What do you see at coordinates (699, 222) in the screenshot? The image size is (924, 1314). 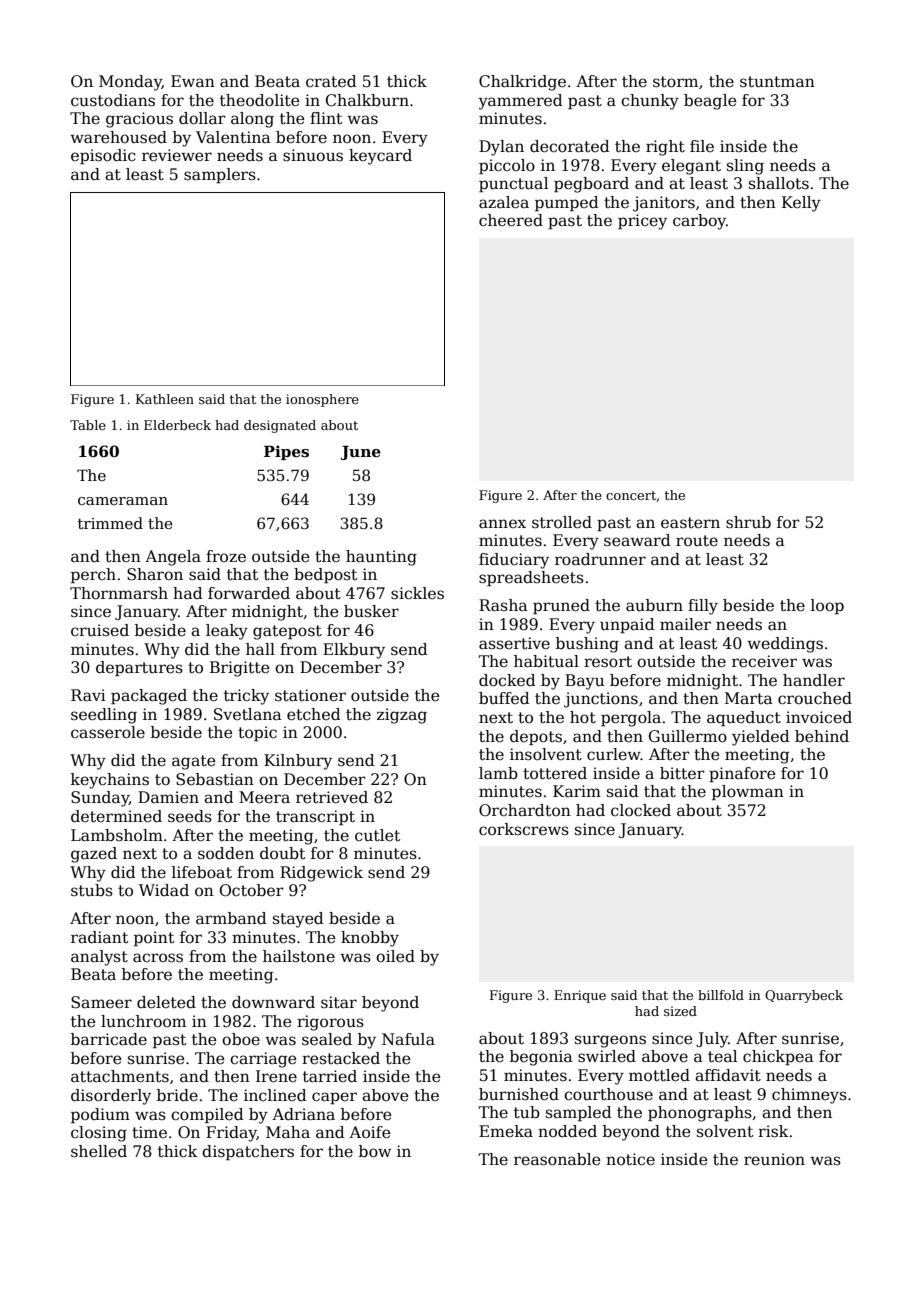 I see `carboy` at bounding box center [699, 222].
